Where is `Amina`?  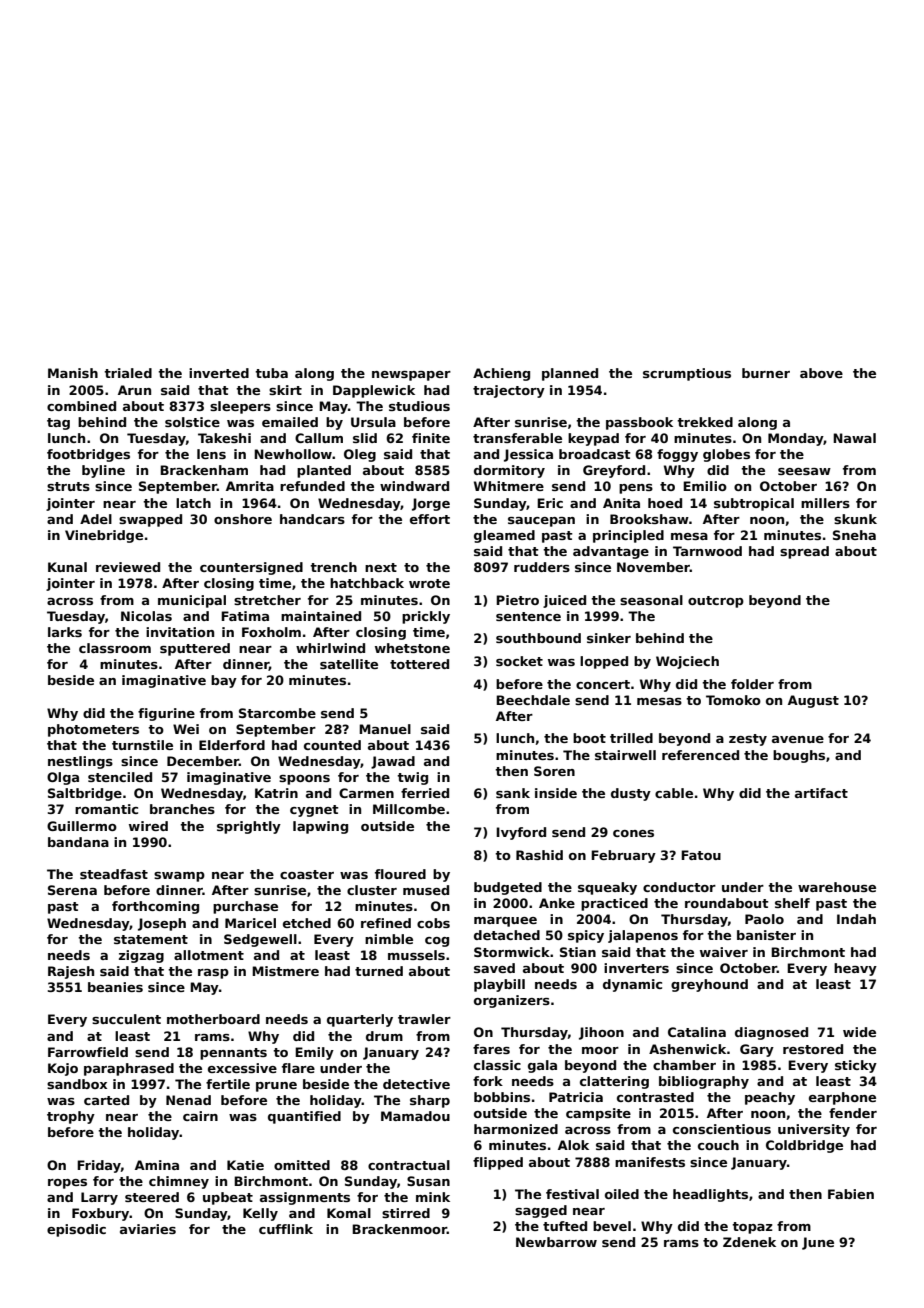
Amina is located at coordinates (157, 1165).
